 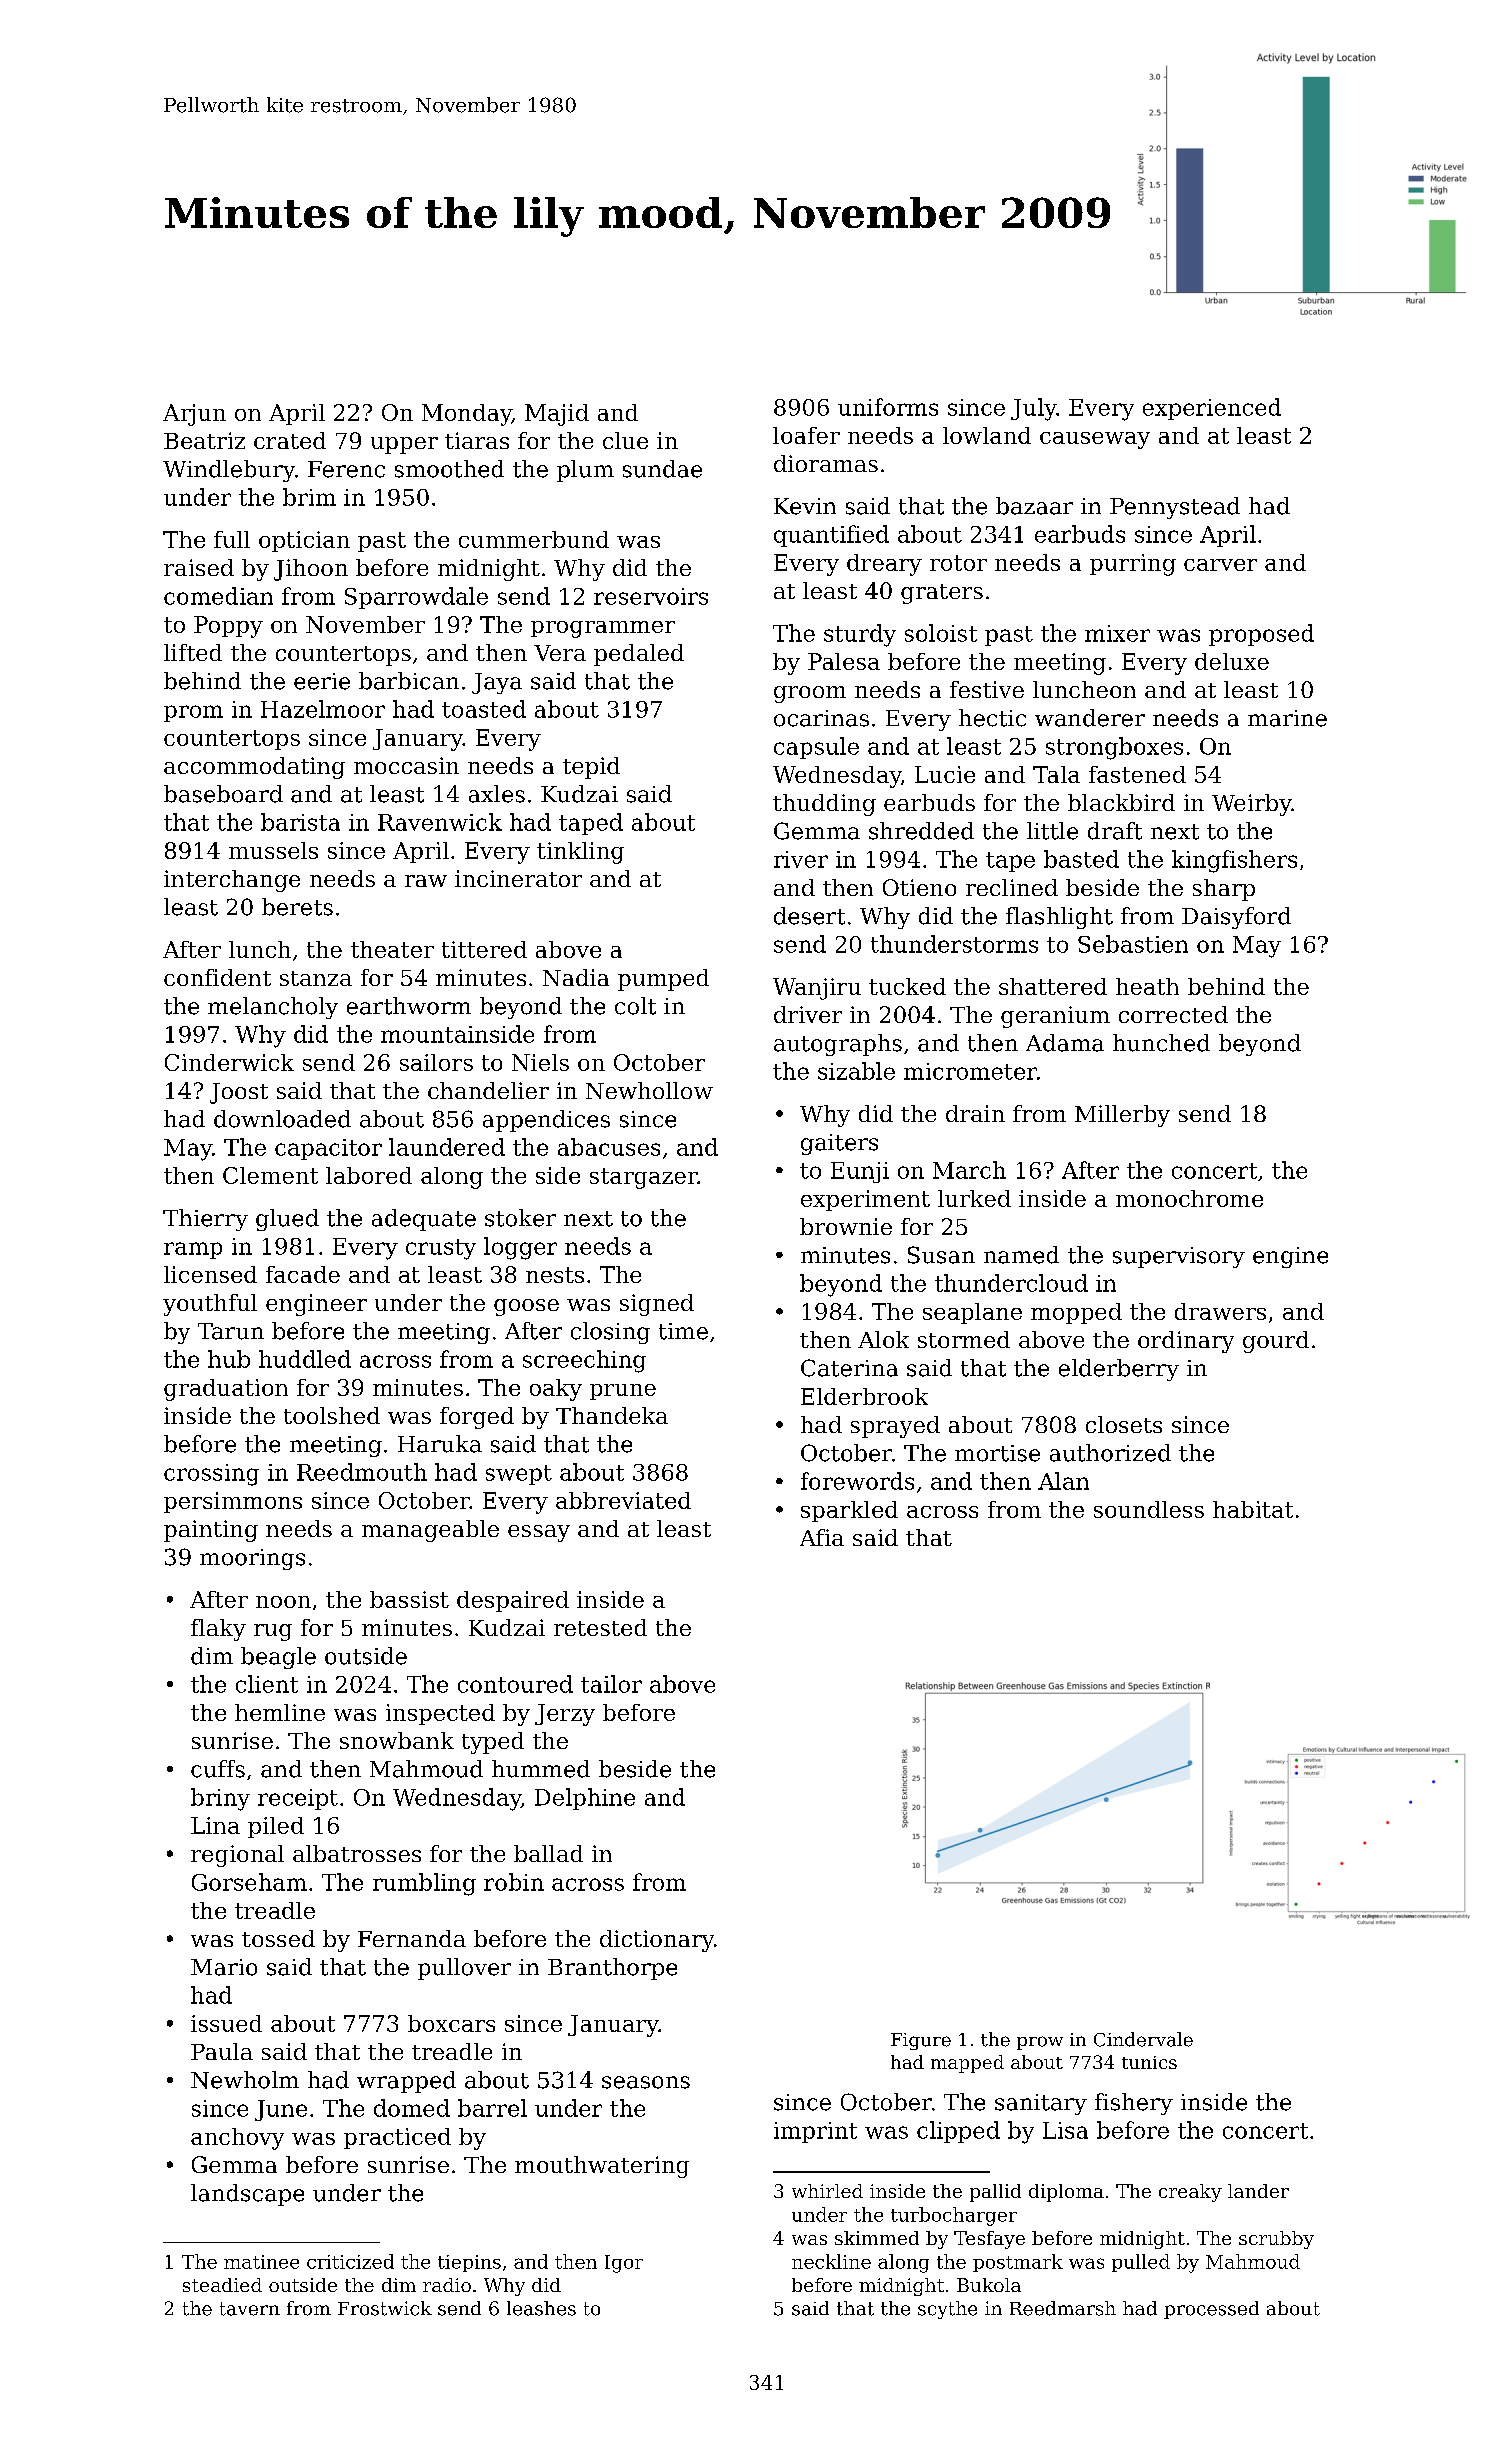 I want to click on lowland, so click(x=987, y=435).
